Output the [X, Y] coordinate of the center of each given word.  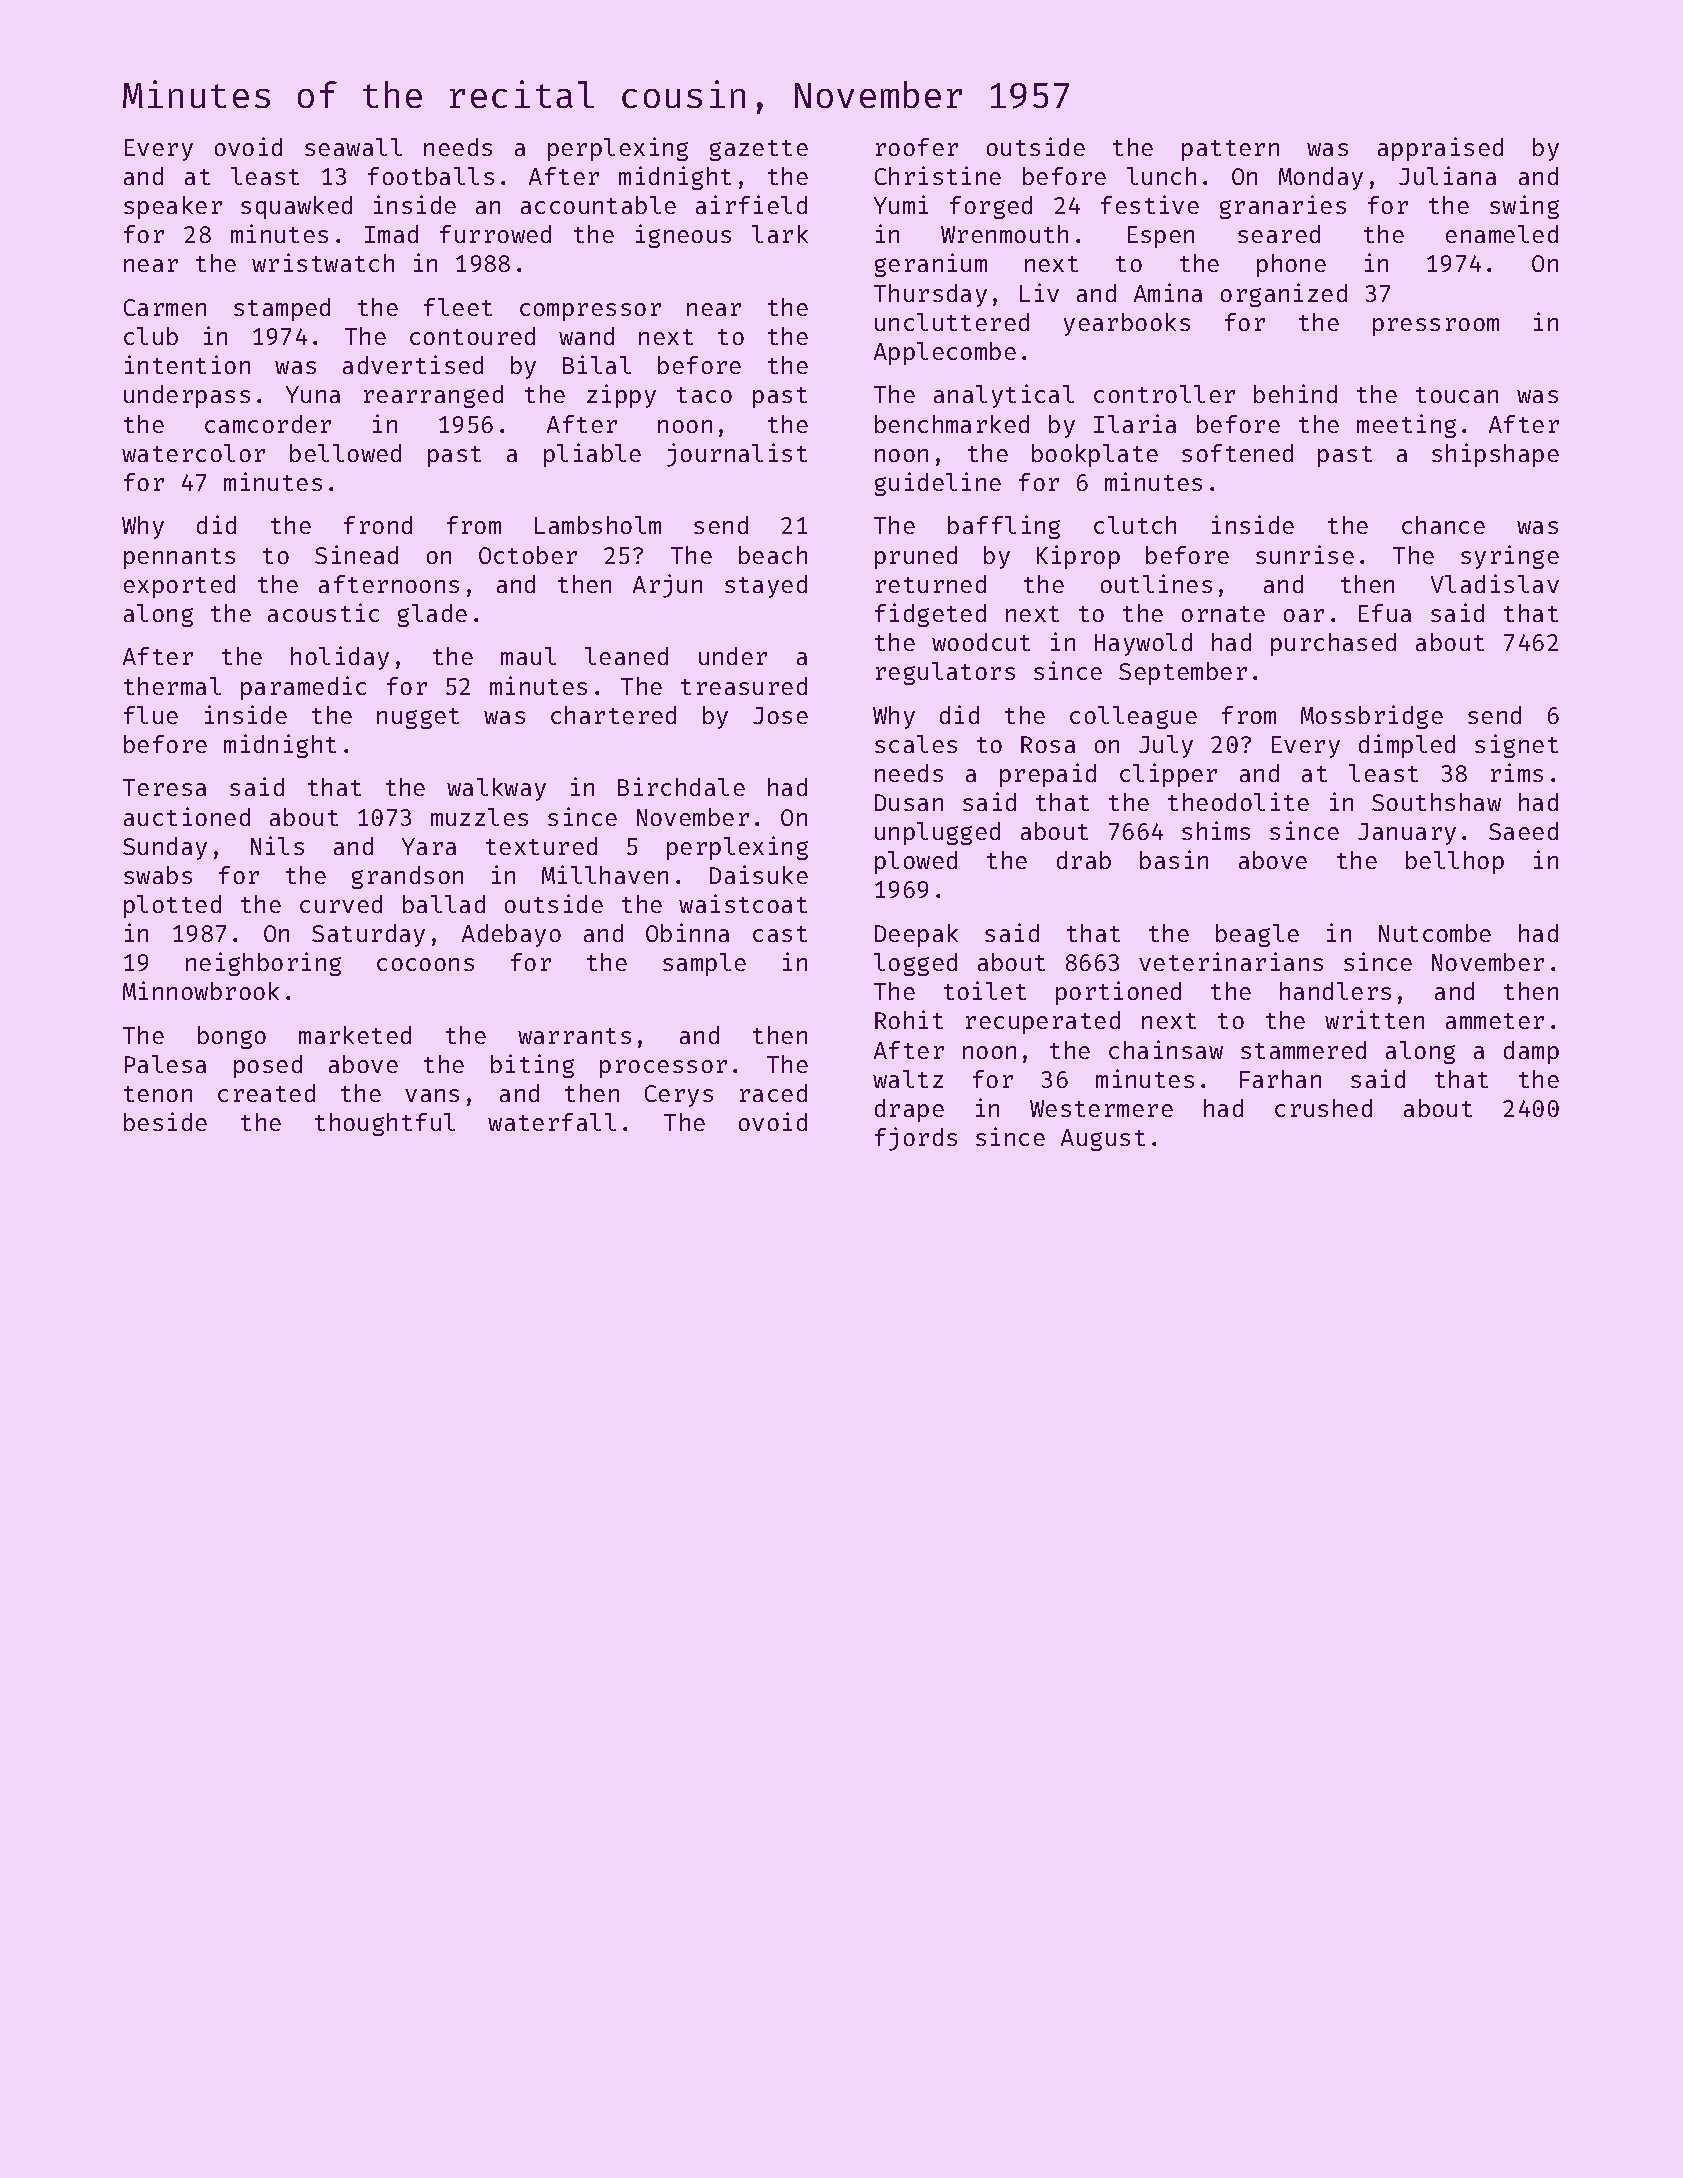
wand [586, 336]
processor [663, 1069]
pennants [179, 558]
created [266, 1093]
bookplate [1095, 455]
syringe [1510, 557]
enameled [1502, 234]
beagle [1257, 935]
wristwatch [323, 262]
